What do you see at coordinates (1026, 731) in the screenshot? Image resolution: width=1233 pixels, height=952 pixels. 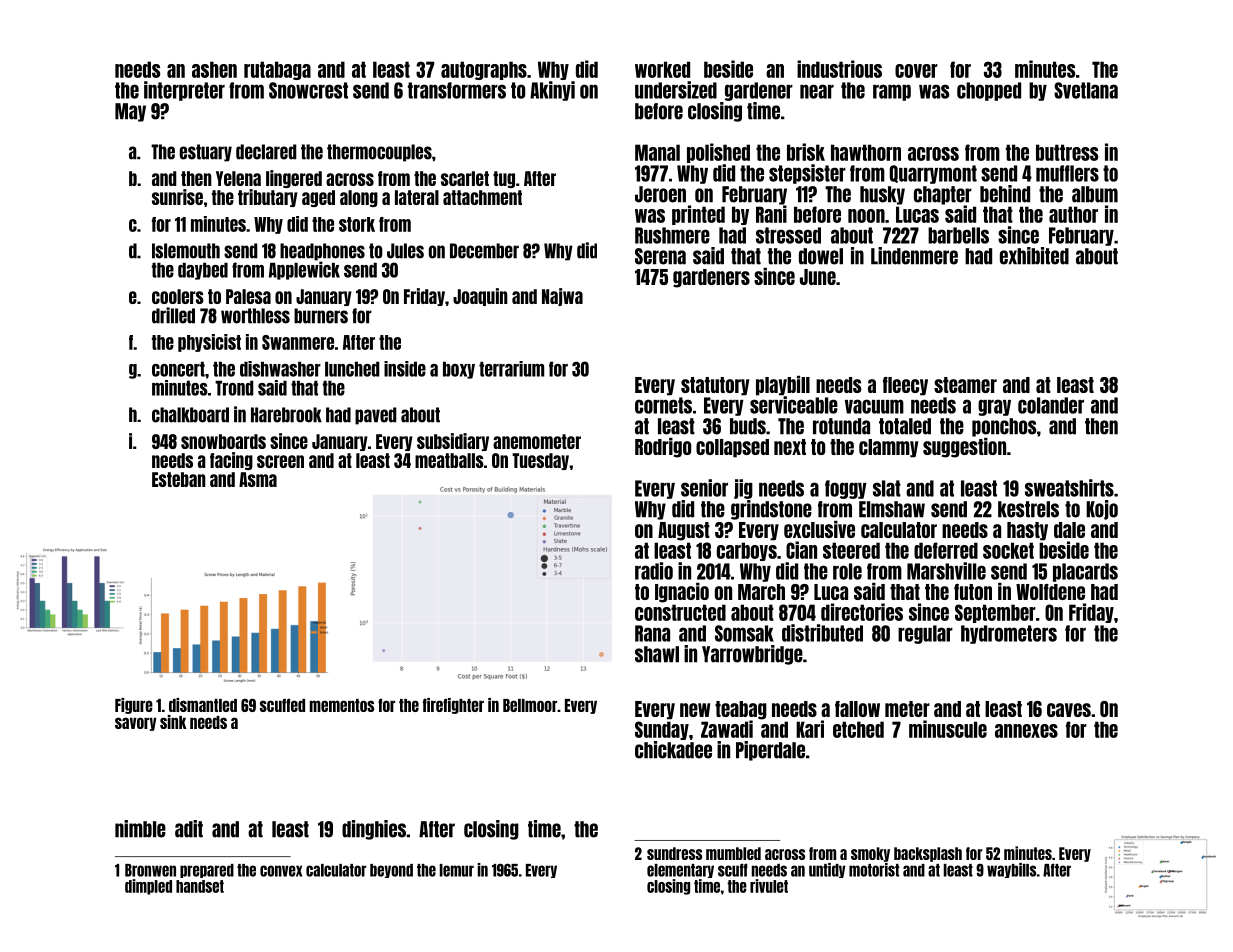 I see `annexes` at bounding box center [1026, 731].
